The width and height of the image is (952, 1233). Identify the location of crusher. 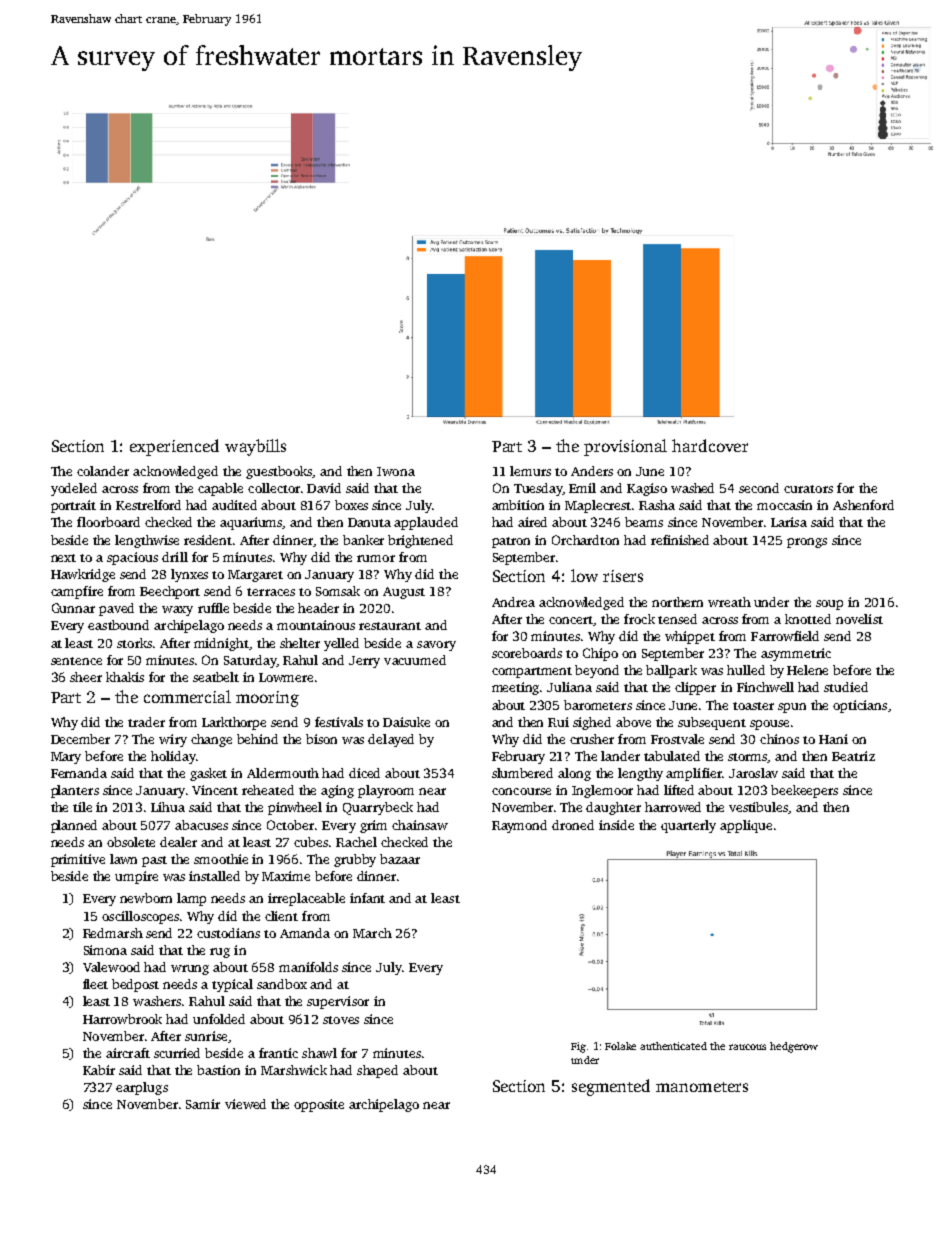
(592, 739).
